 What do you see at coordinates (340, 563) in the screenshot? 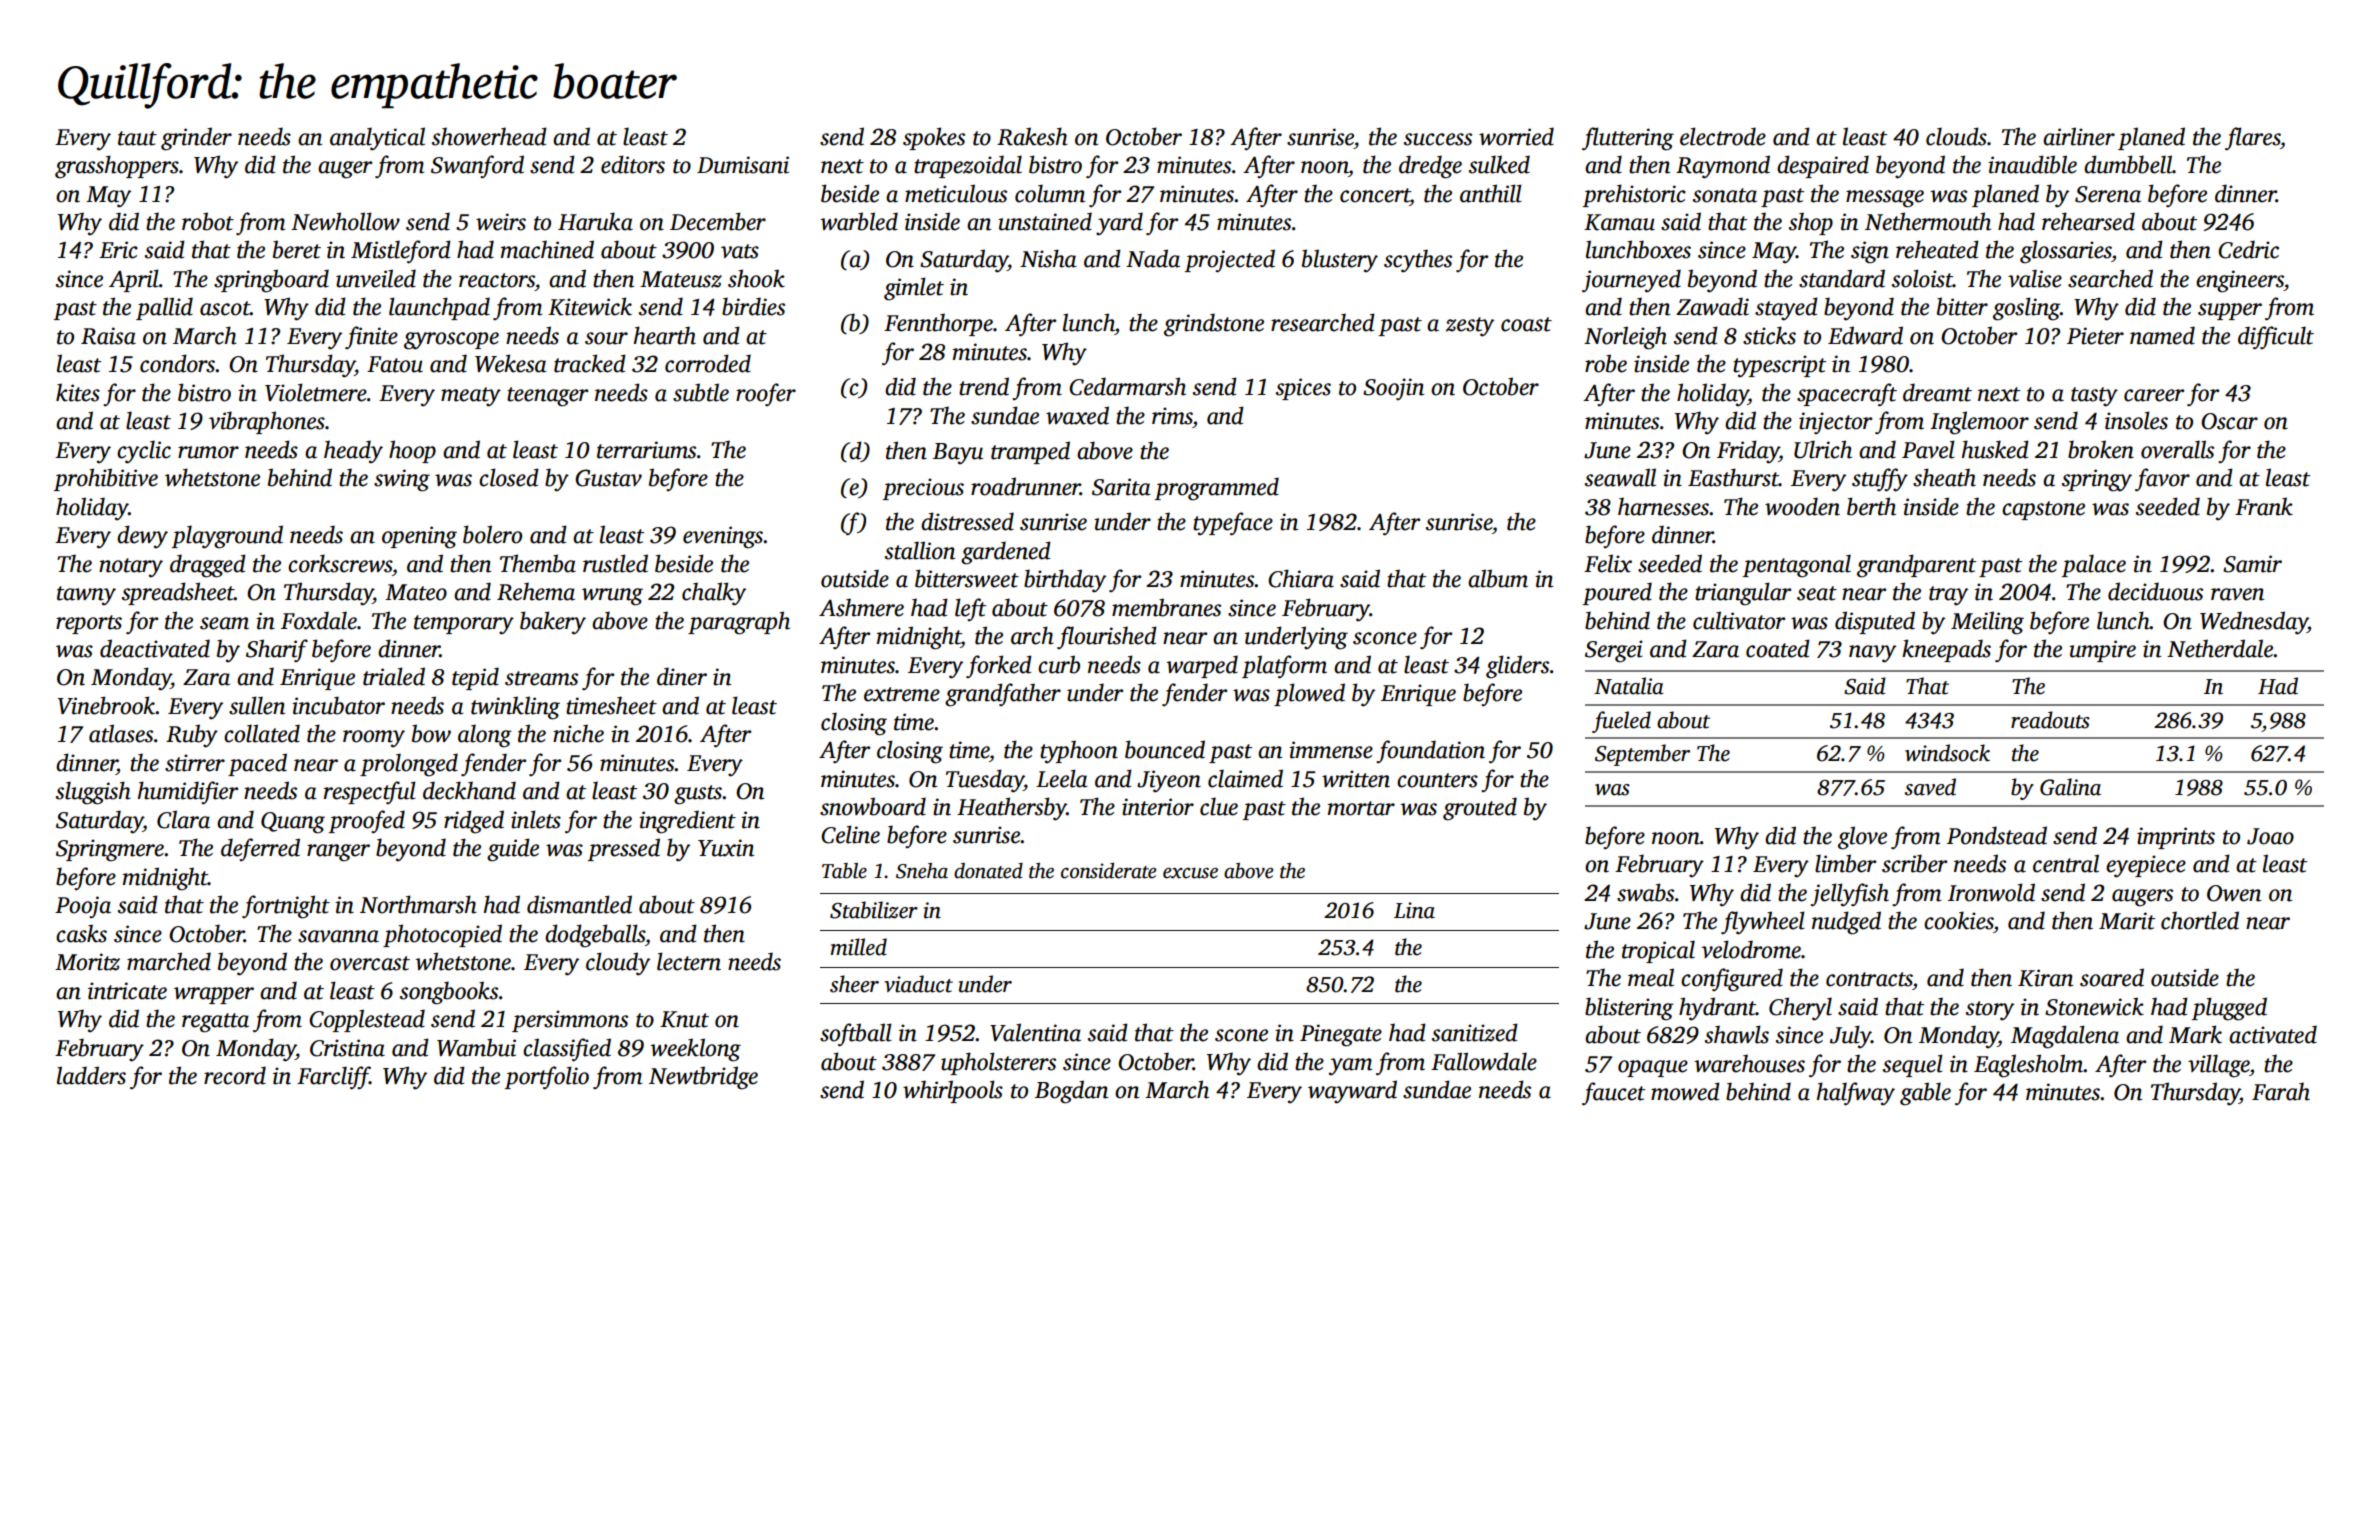
I see `corkscrews` at bounding box center [340, 563].
